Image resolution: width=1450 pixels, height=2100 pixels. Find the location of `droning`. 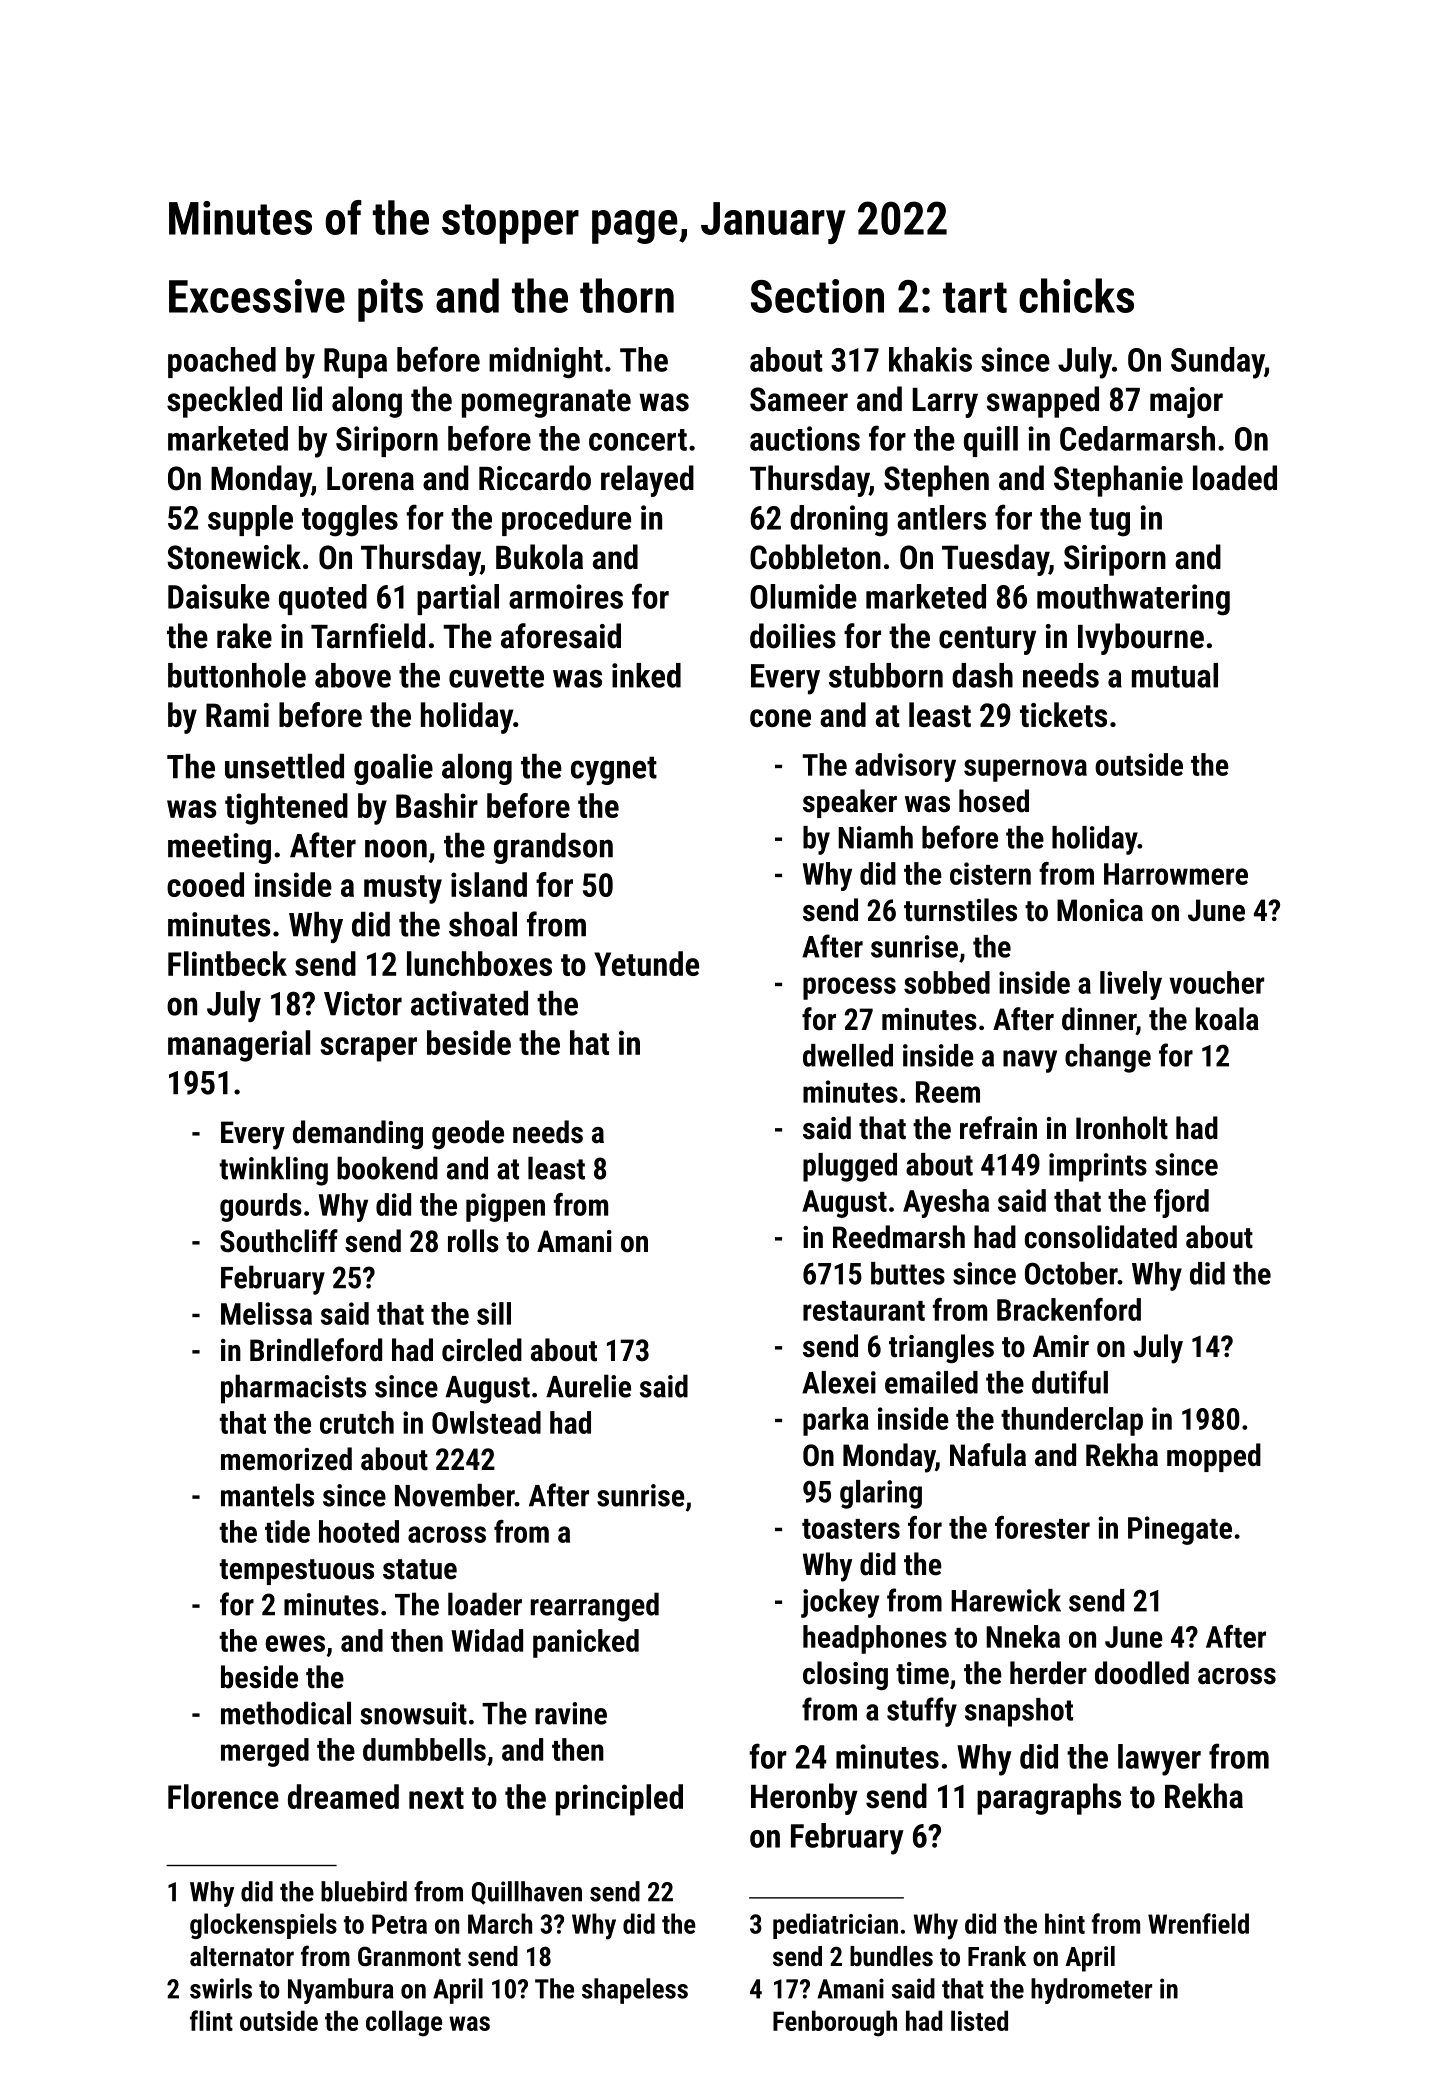

droning is located at coordinates (839, 521).
